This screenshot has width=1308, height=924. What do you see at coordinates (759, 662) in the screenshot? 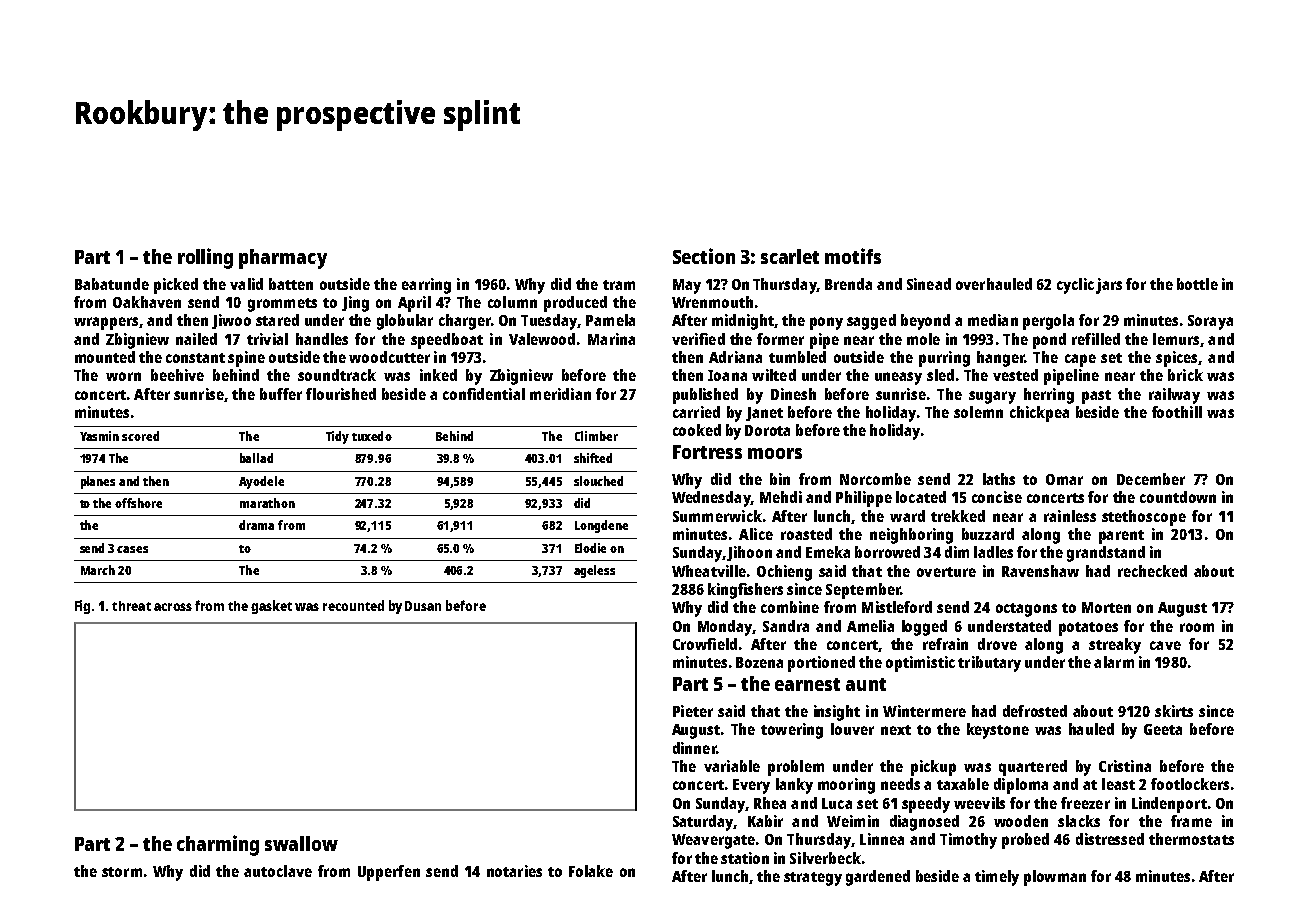
I see `Bozena` at bounding box center [759, 662].
